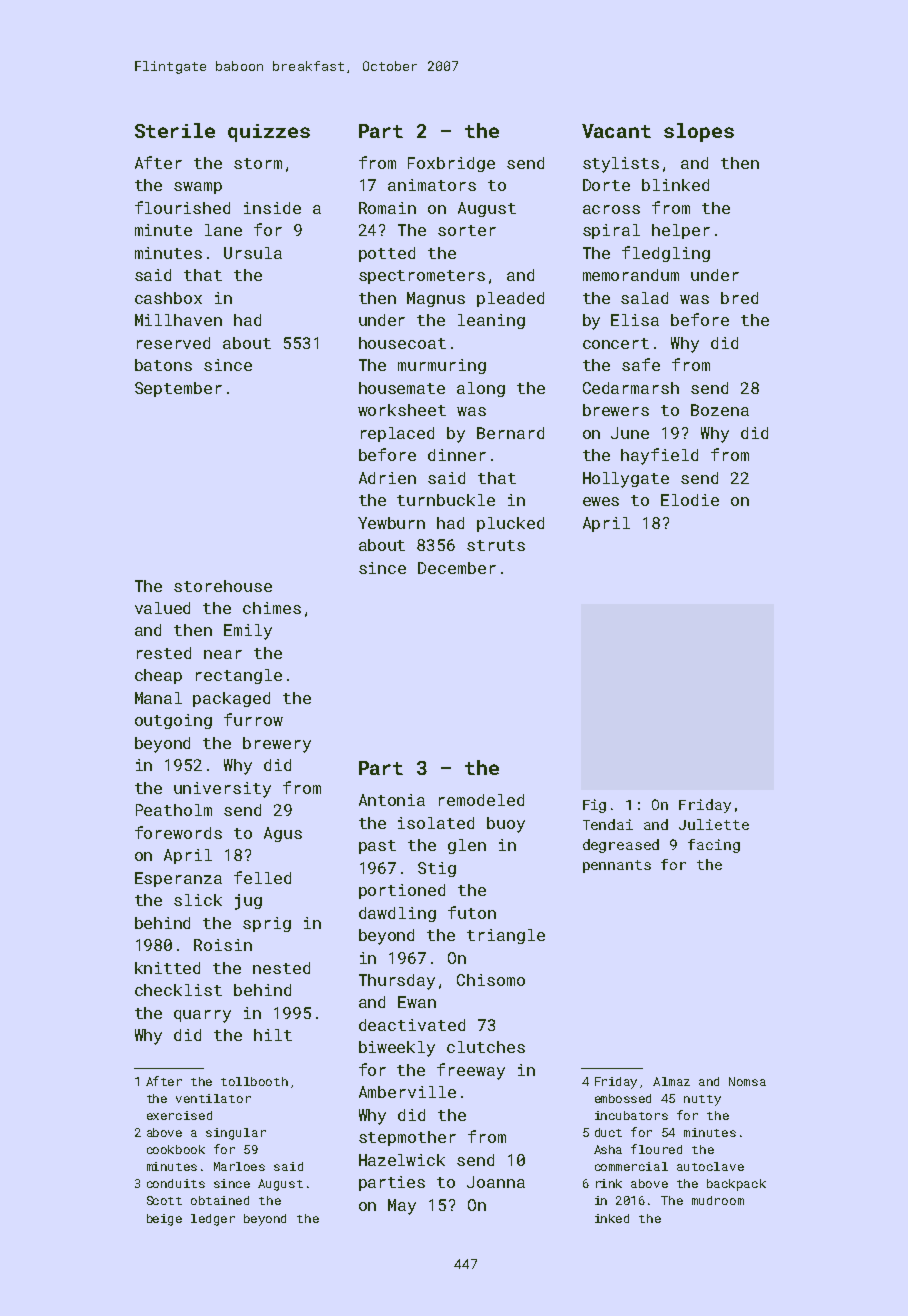 This screenshot has height=1316, width=908. I want to click on May, so click(402, 1207).
